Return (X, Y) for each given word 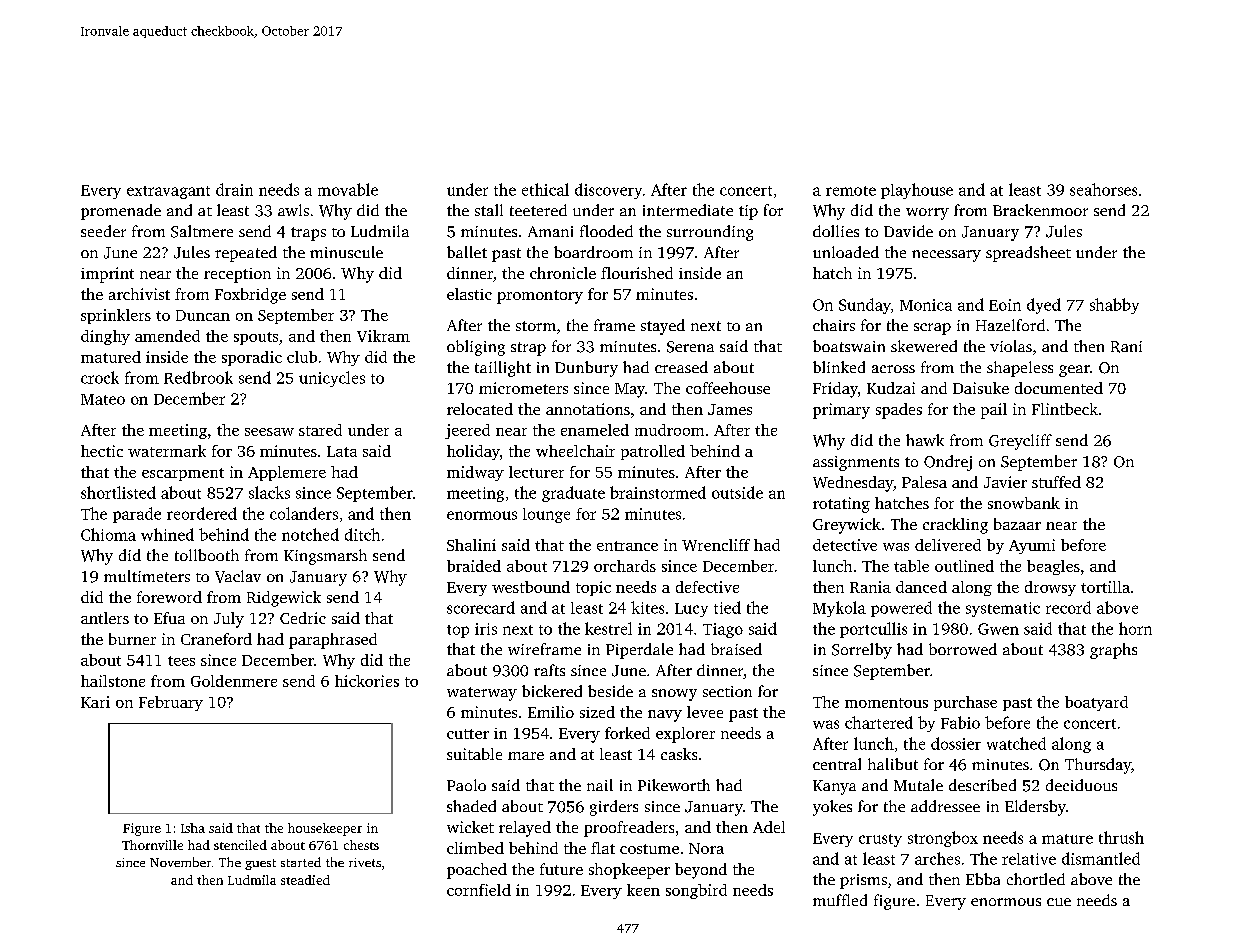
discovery (608, 191)
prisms (863, 881)
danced (921, 587)
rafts (549, 670)
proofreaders (629, 829)
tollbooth (207, 555)
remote (851, 191)
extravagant (168, 192)
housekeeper (325, 829)
